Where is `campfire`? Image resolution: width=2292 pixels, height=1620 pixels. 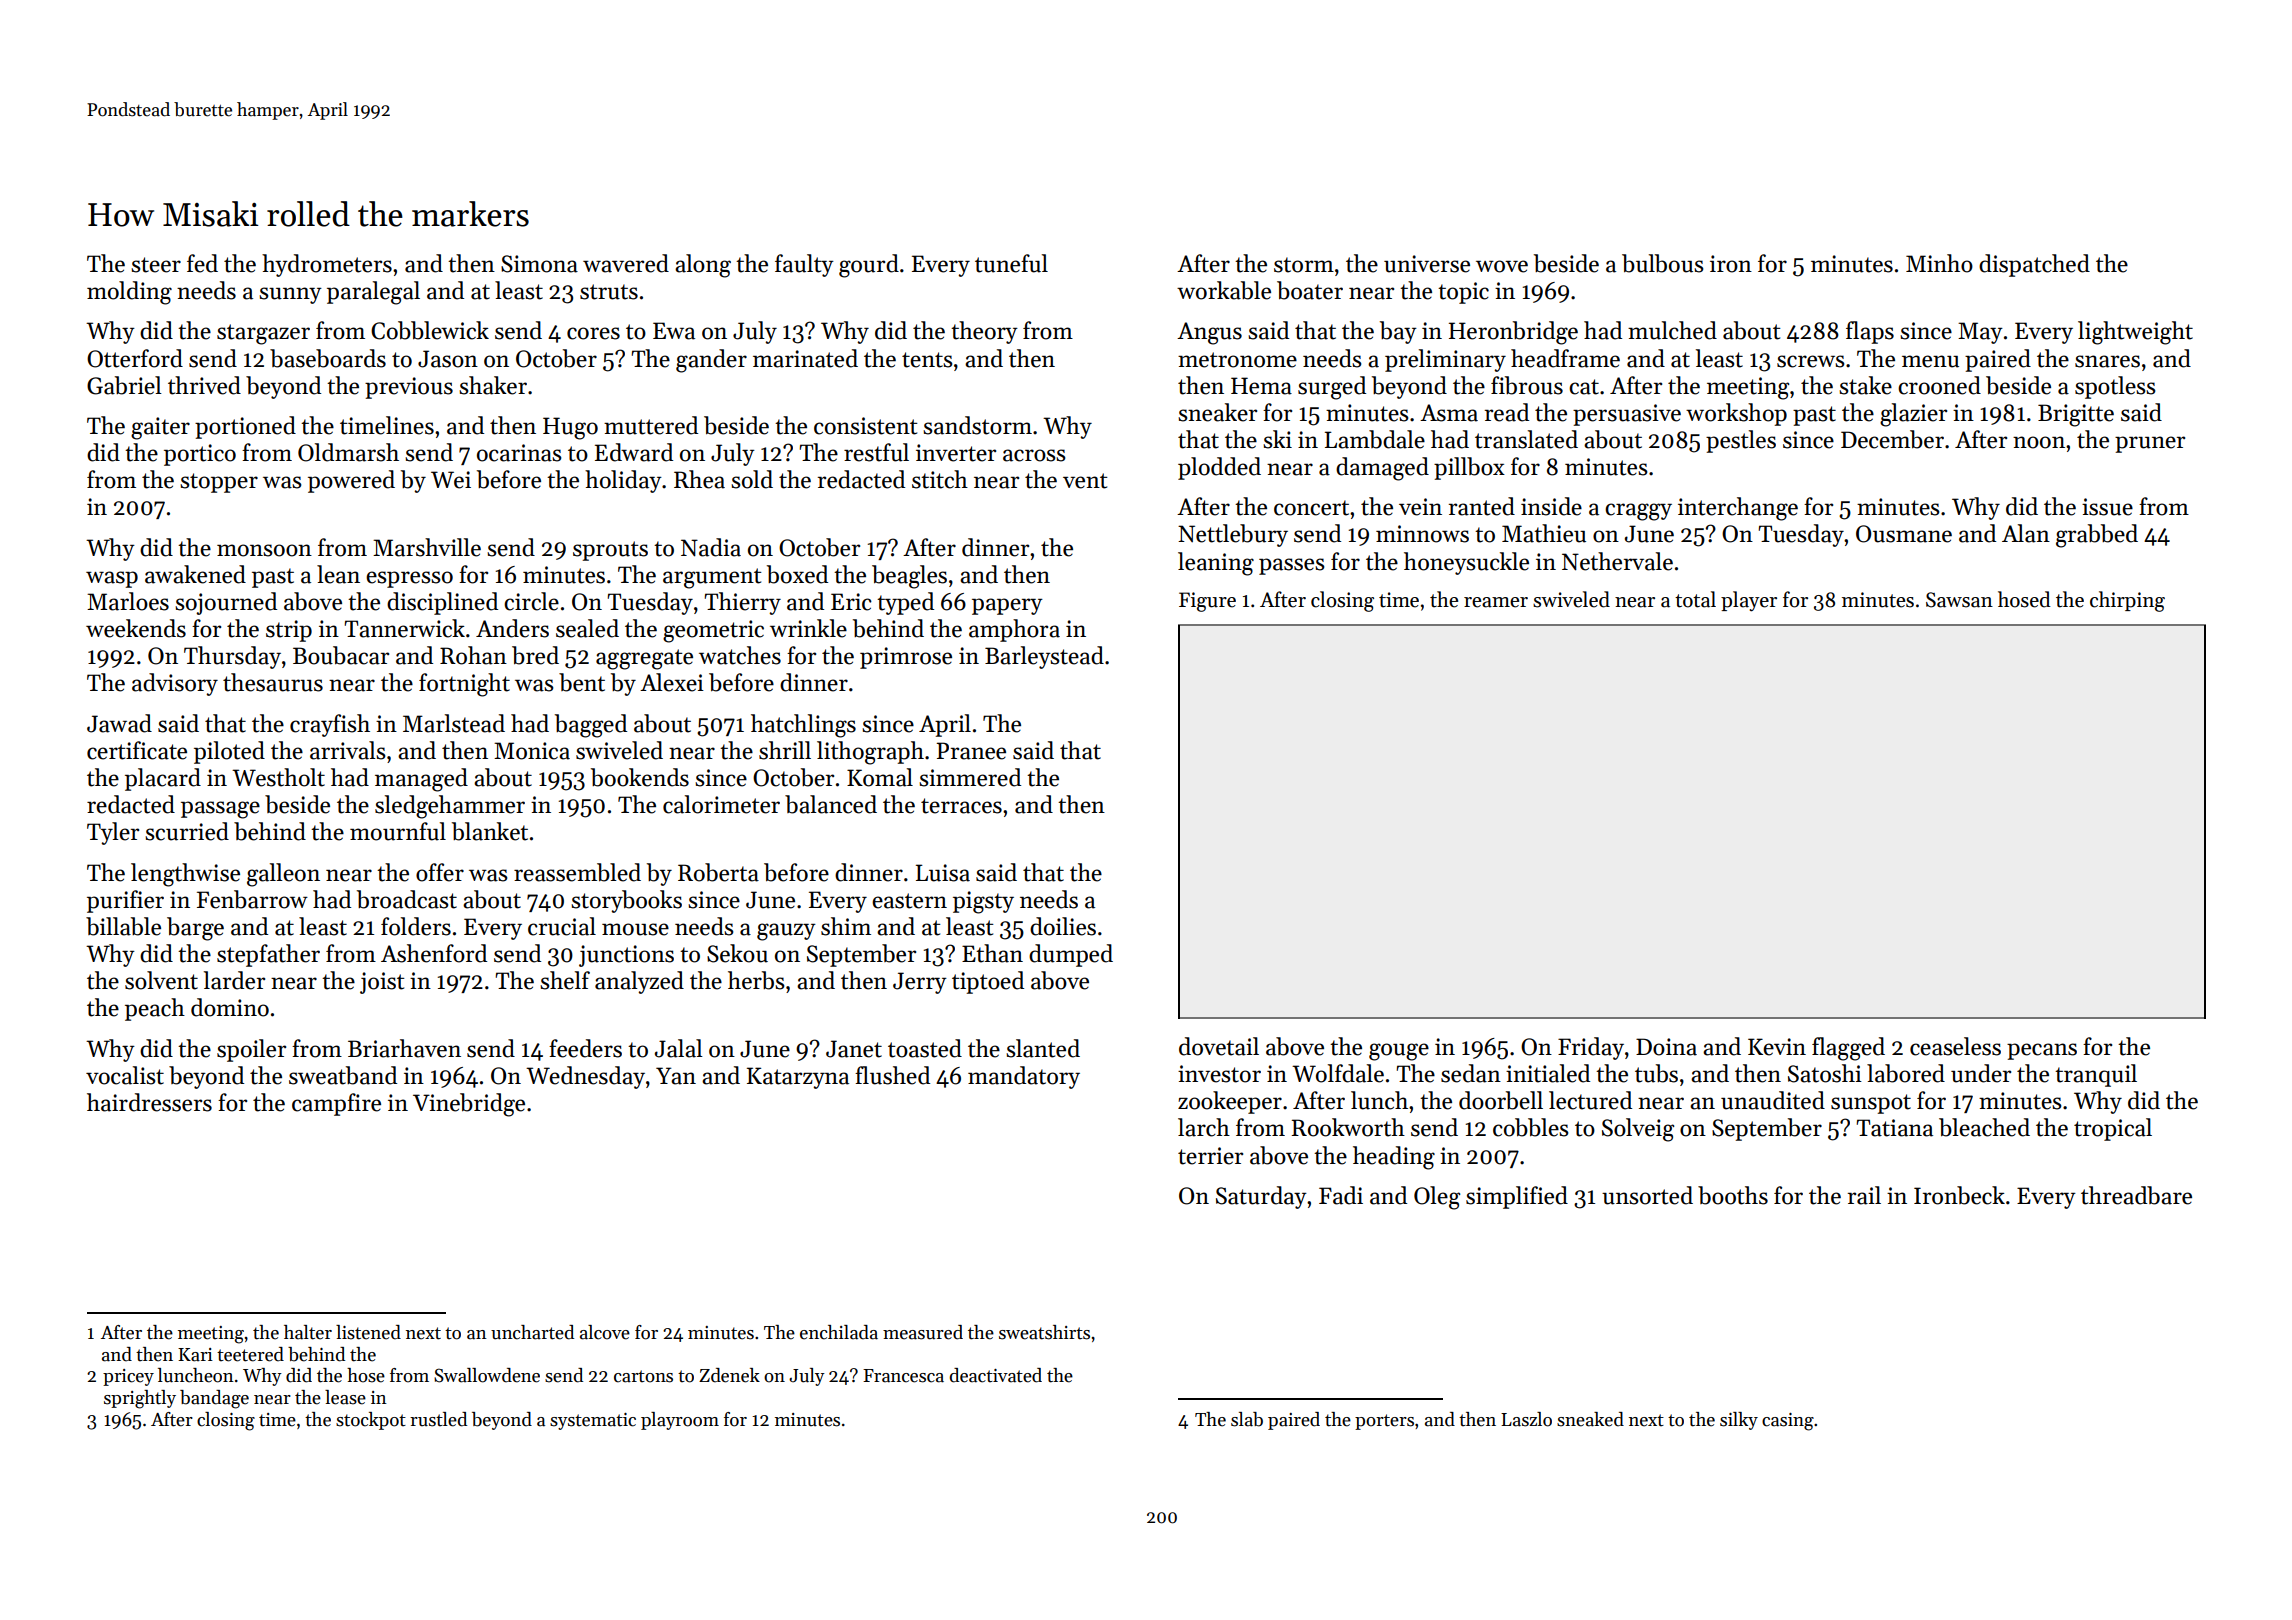 campfire is located at coordinates (336, 1104).
